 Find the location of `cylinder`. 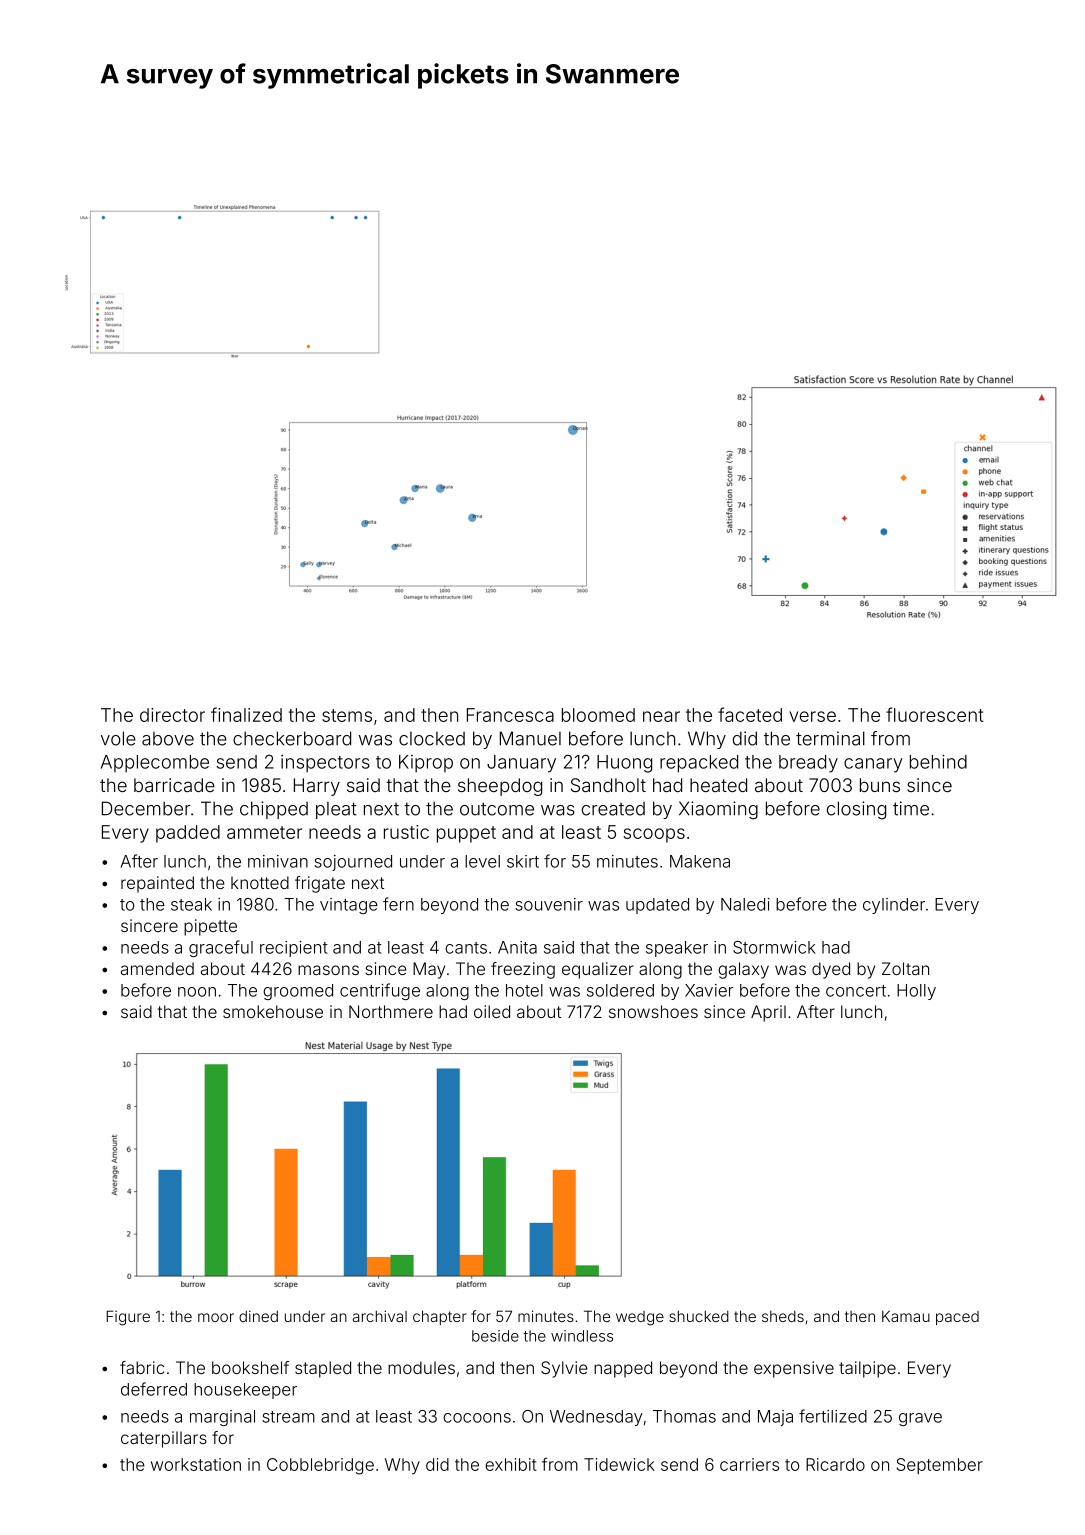

cylinder is located at coordinates (894, 906).
